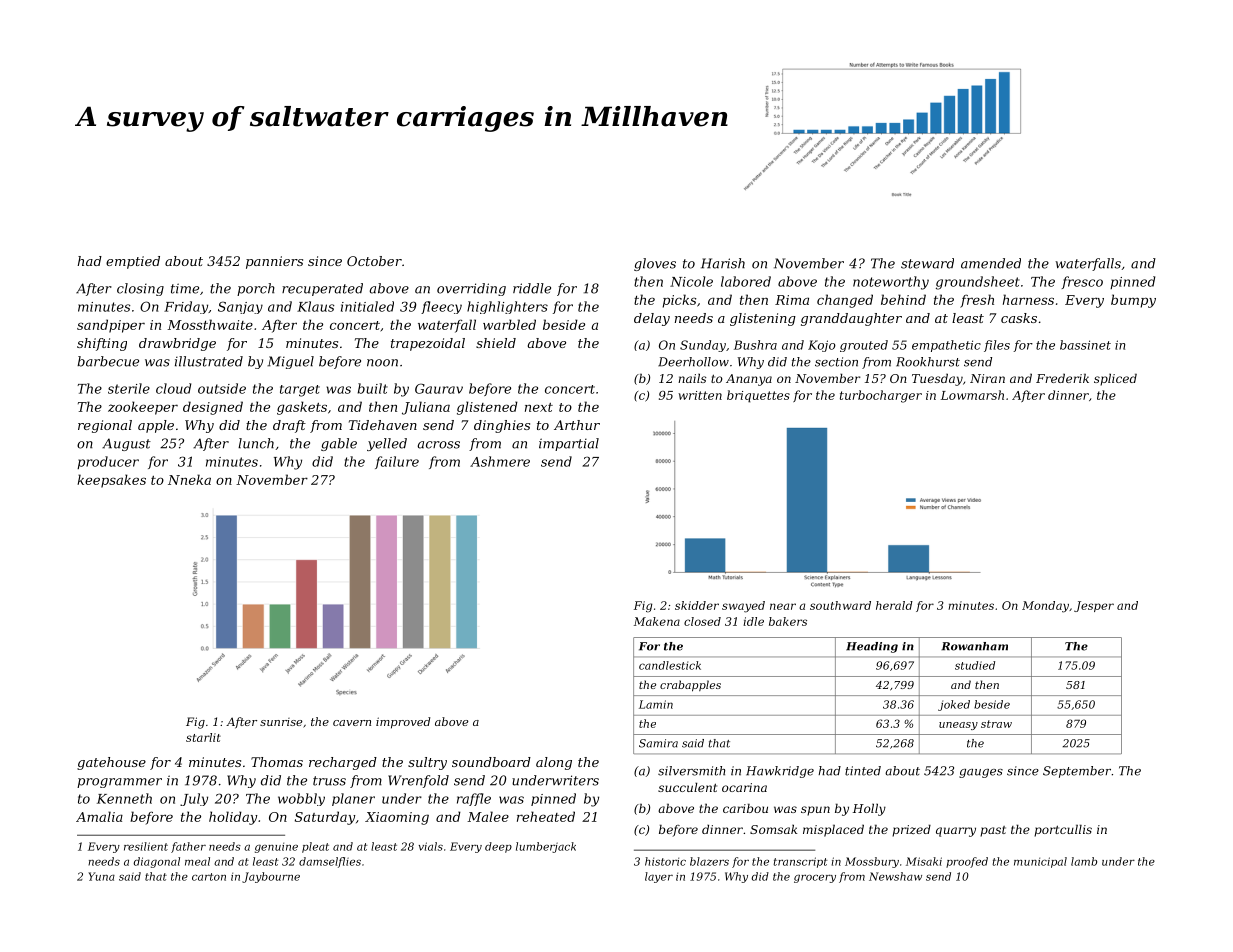 The width and height of the page is (1233, 952). What do you see at coordinates (975, 665) in the page?
I see `studied` at bounding box center [975, 665].
